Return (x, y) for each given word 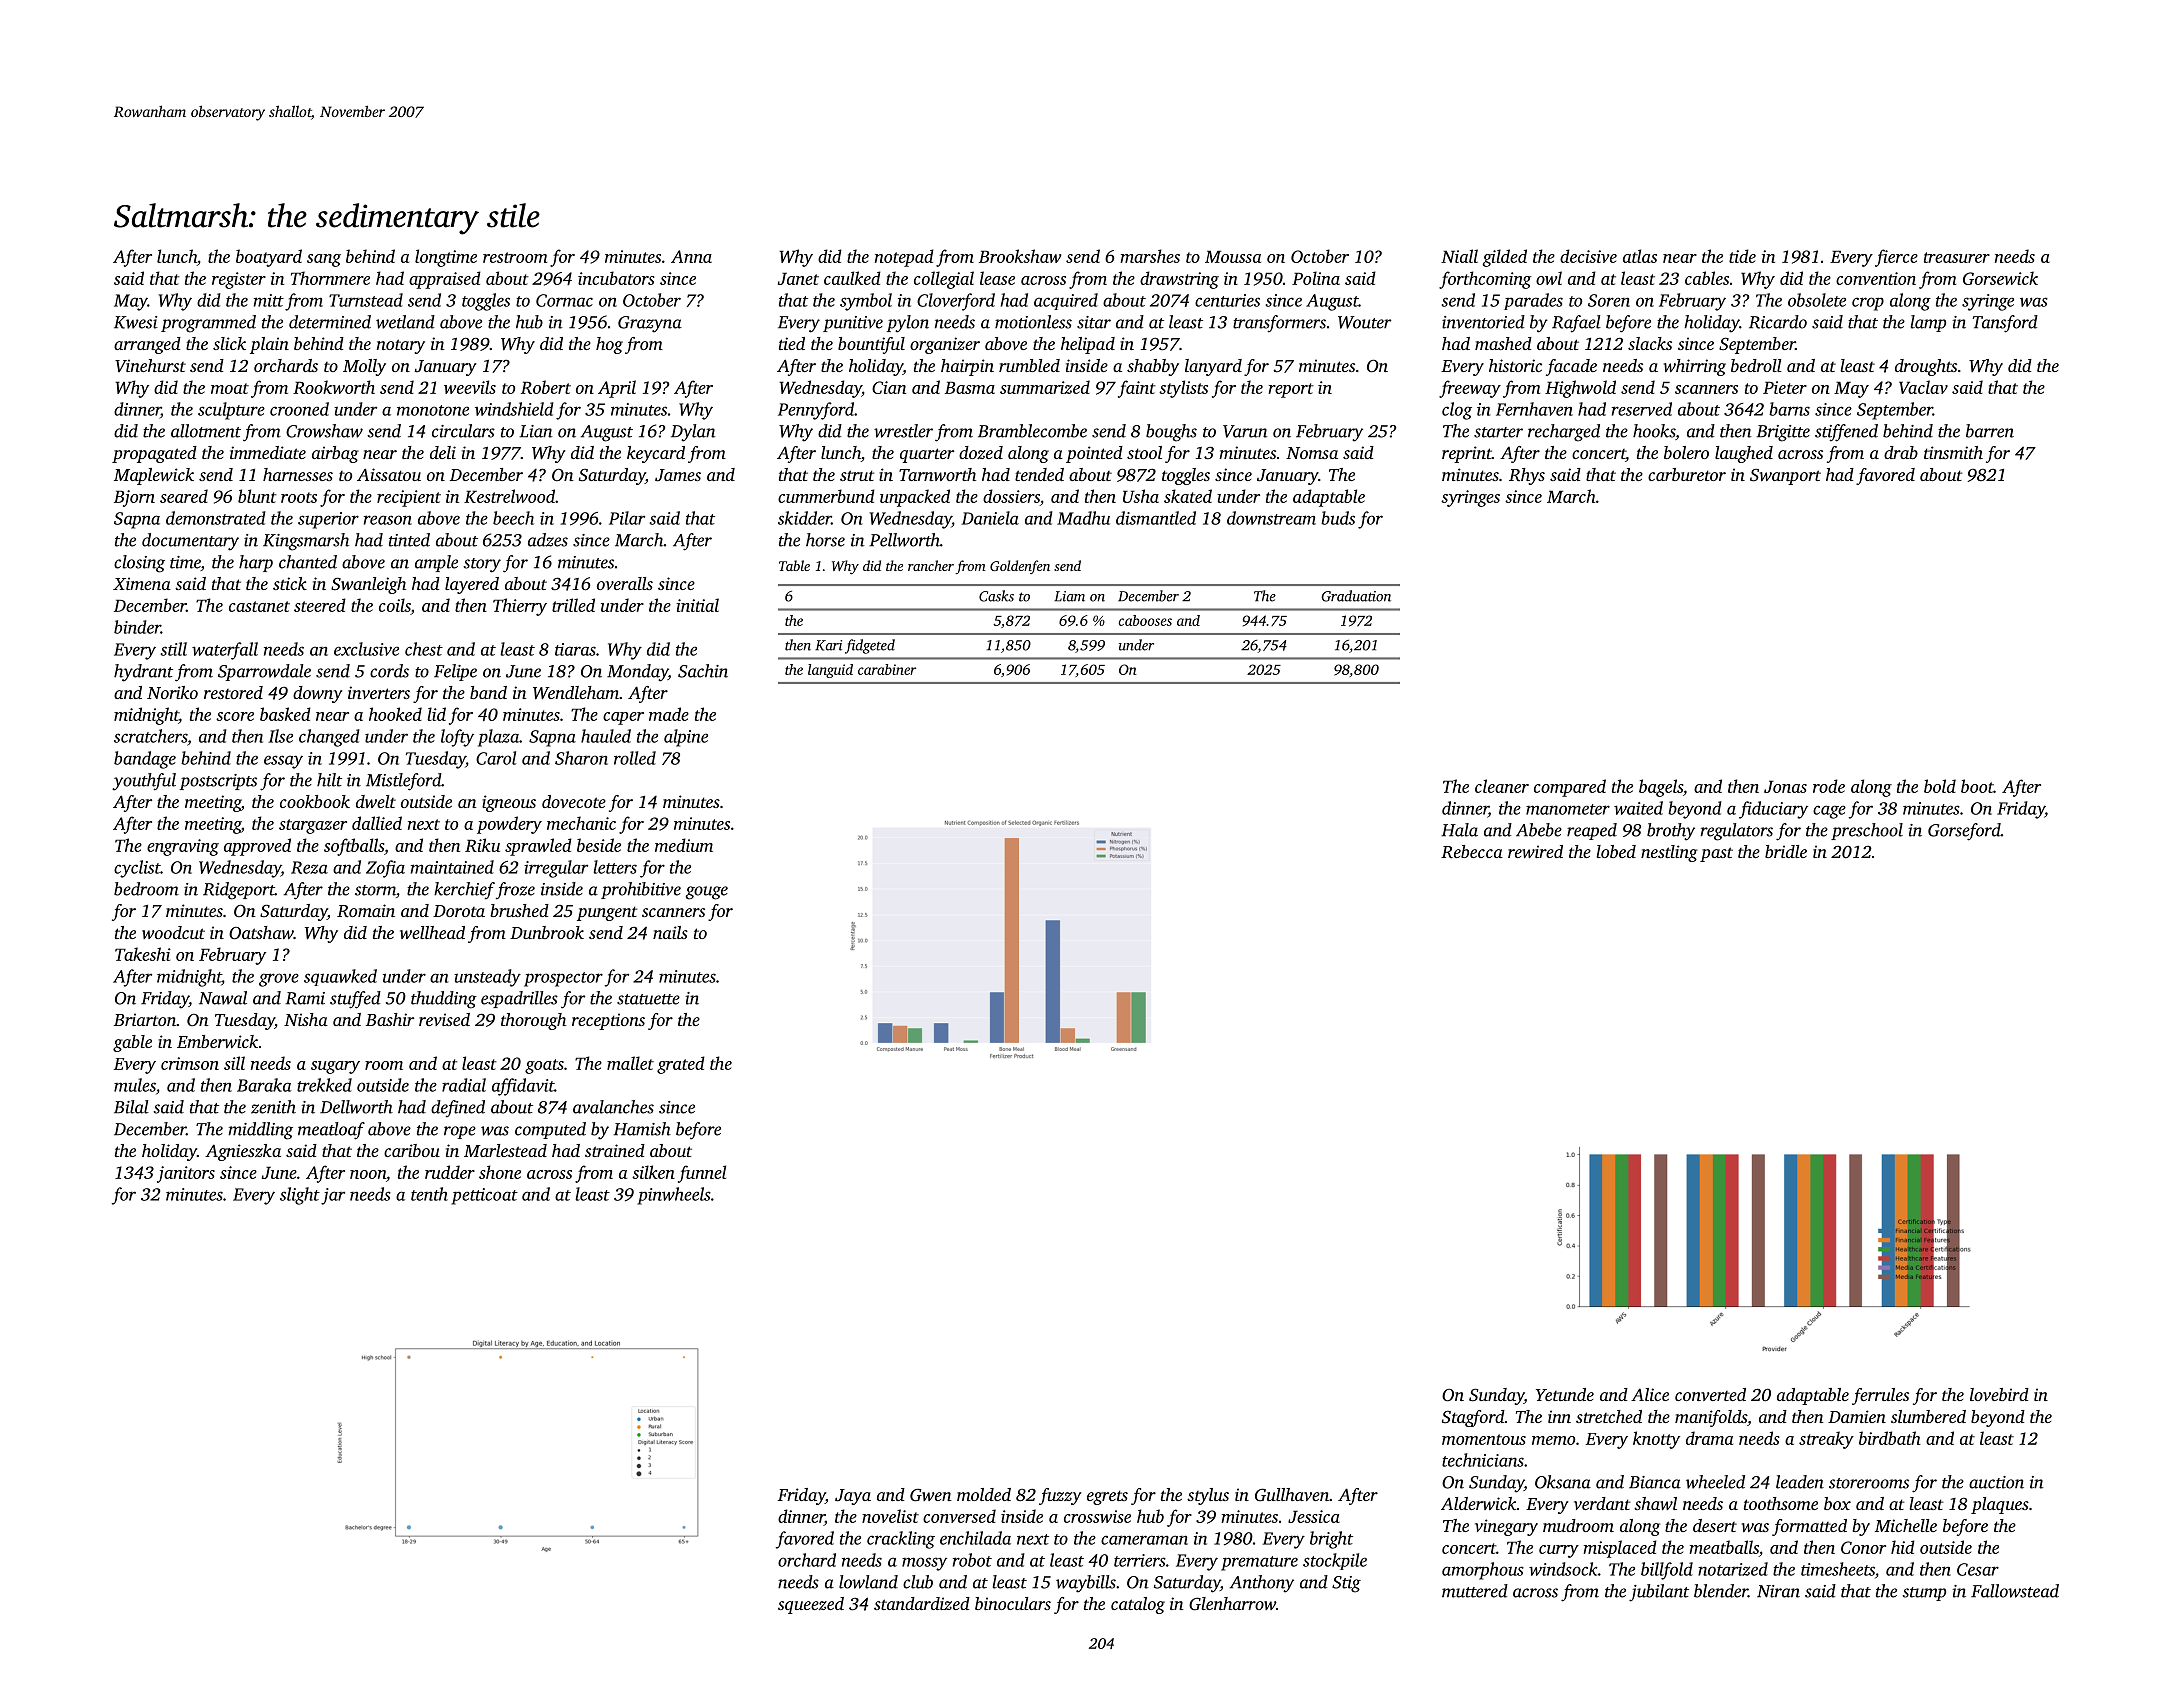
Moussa (1233, 256)
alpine (686, 738)
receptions (608, 1021)
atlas (1640, 256)
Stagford (1473, 1418)
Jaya (853, 1497)
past (1716, 854)
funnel (702, 1174)
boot (1977, 786)
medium (684, 845)
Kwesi (136, 322)
